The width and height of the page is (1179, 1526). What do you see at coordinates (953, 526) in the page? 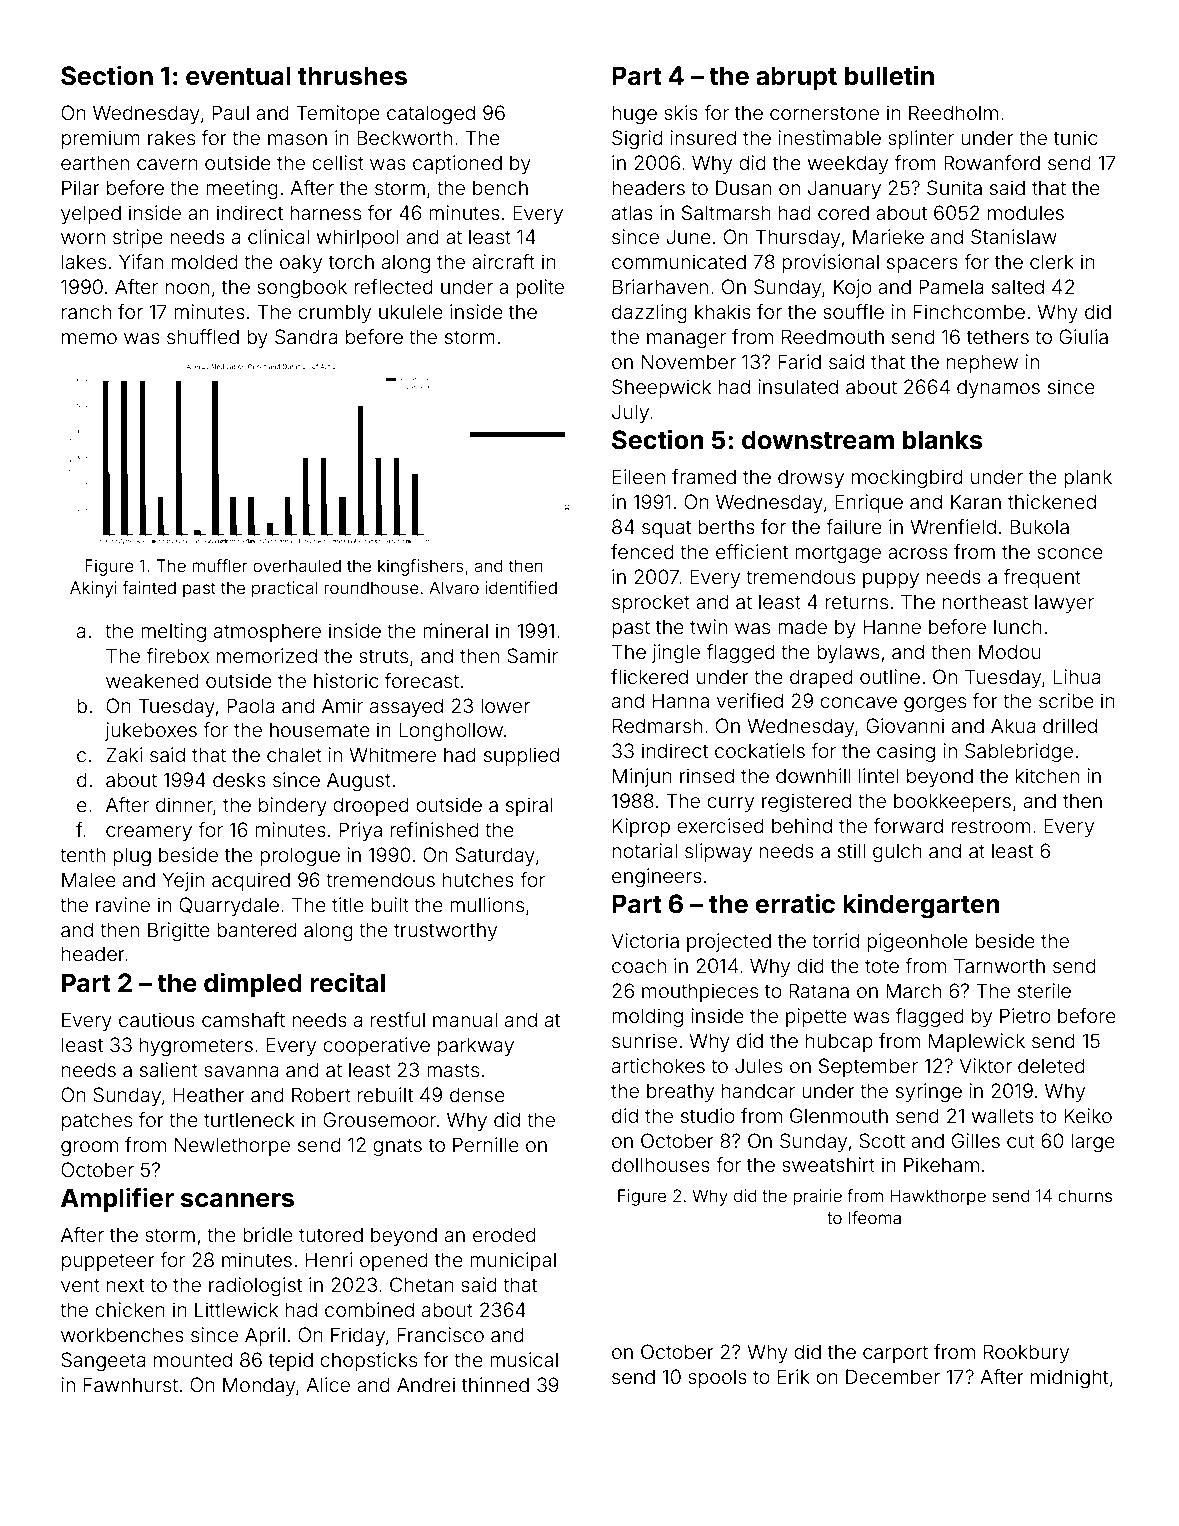
I see `Wrenfield` at bounding box center [953, 526].
